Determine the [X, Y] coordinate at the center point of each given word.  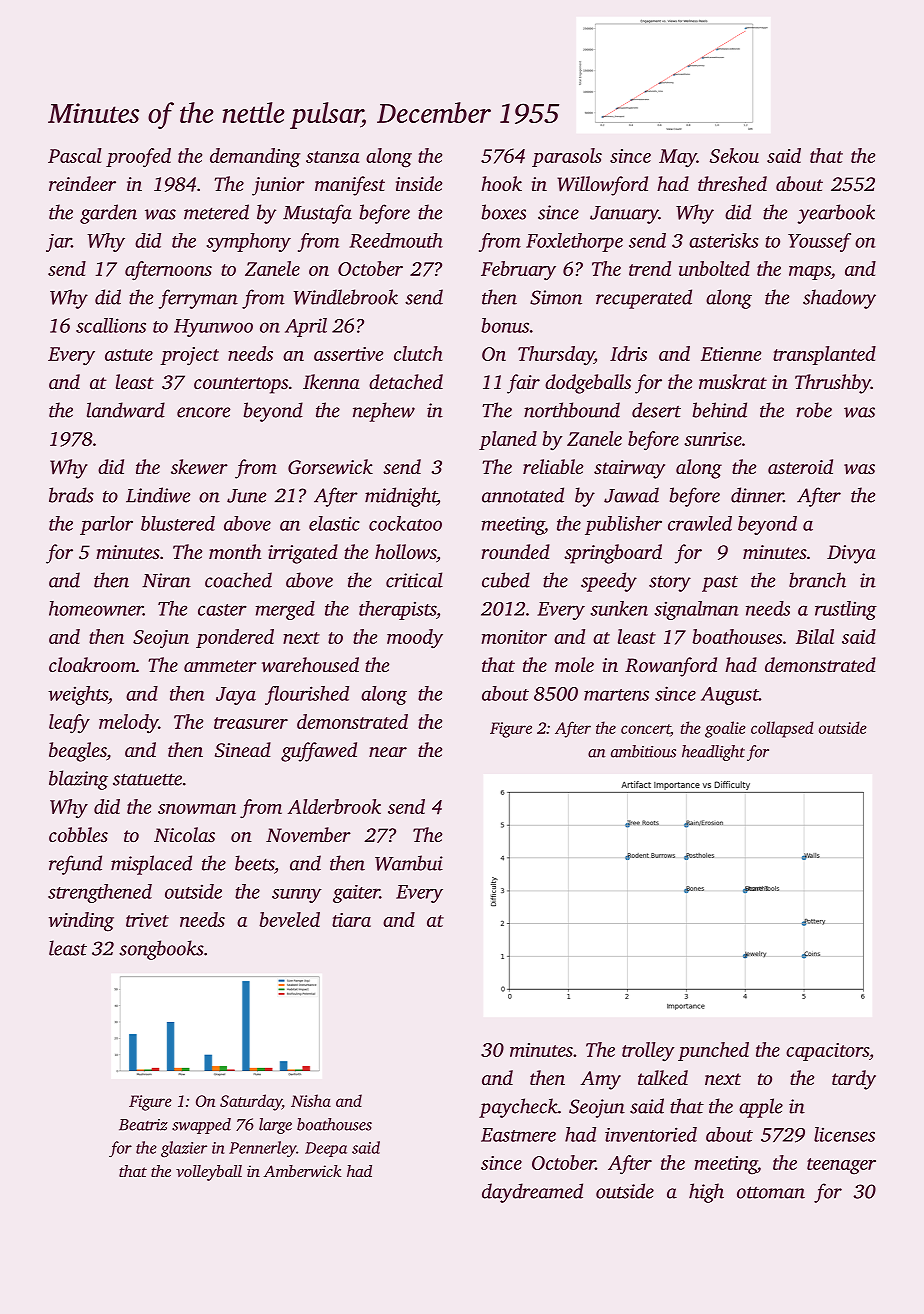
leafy [69, 724]
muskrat [733, 381]
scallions [111, 325]
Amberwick [302, 1171]
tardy [854, 1080]
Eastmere [518, 1135]
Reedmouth [396, 240]
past [720, 584]
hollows [405, 552]
